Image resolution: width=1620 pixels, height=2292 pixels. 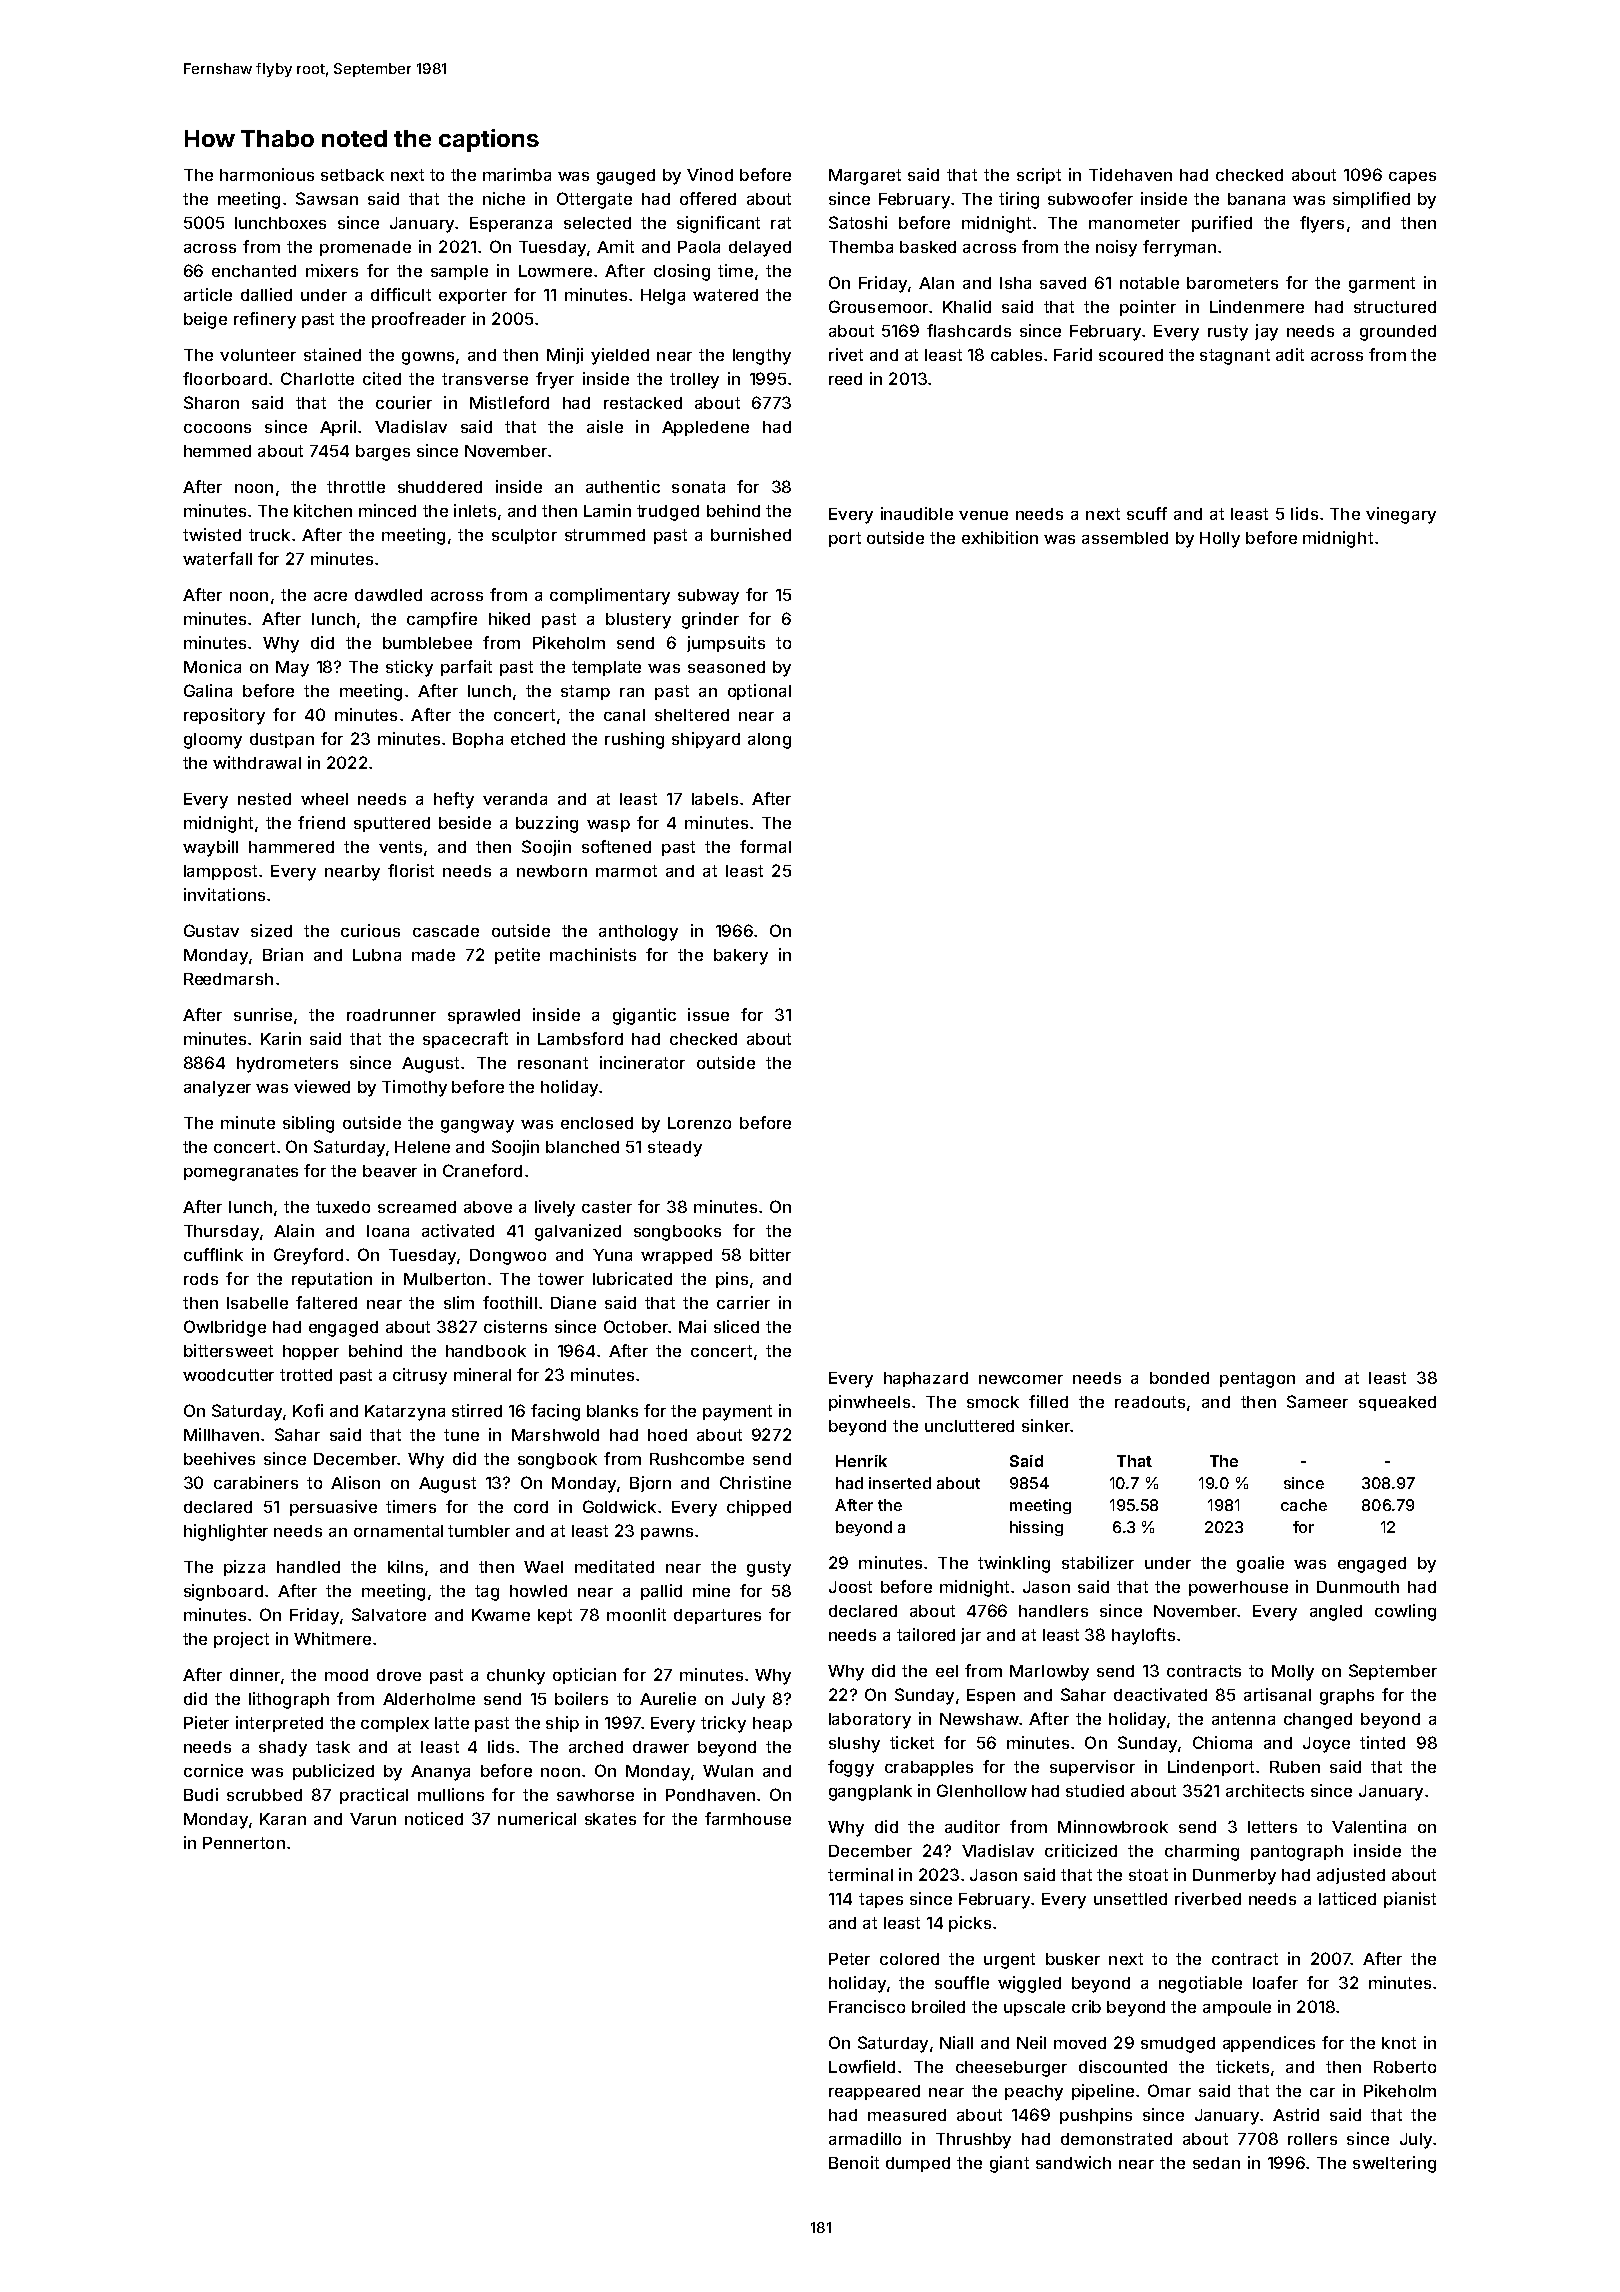 I want to click on Benoit, so click(x=854, y=2162).
